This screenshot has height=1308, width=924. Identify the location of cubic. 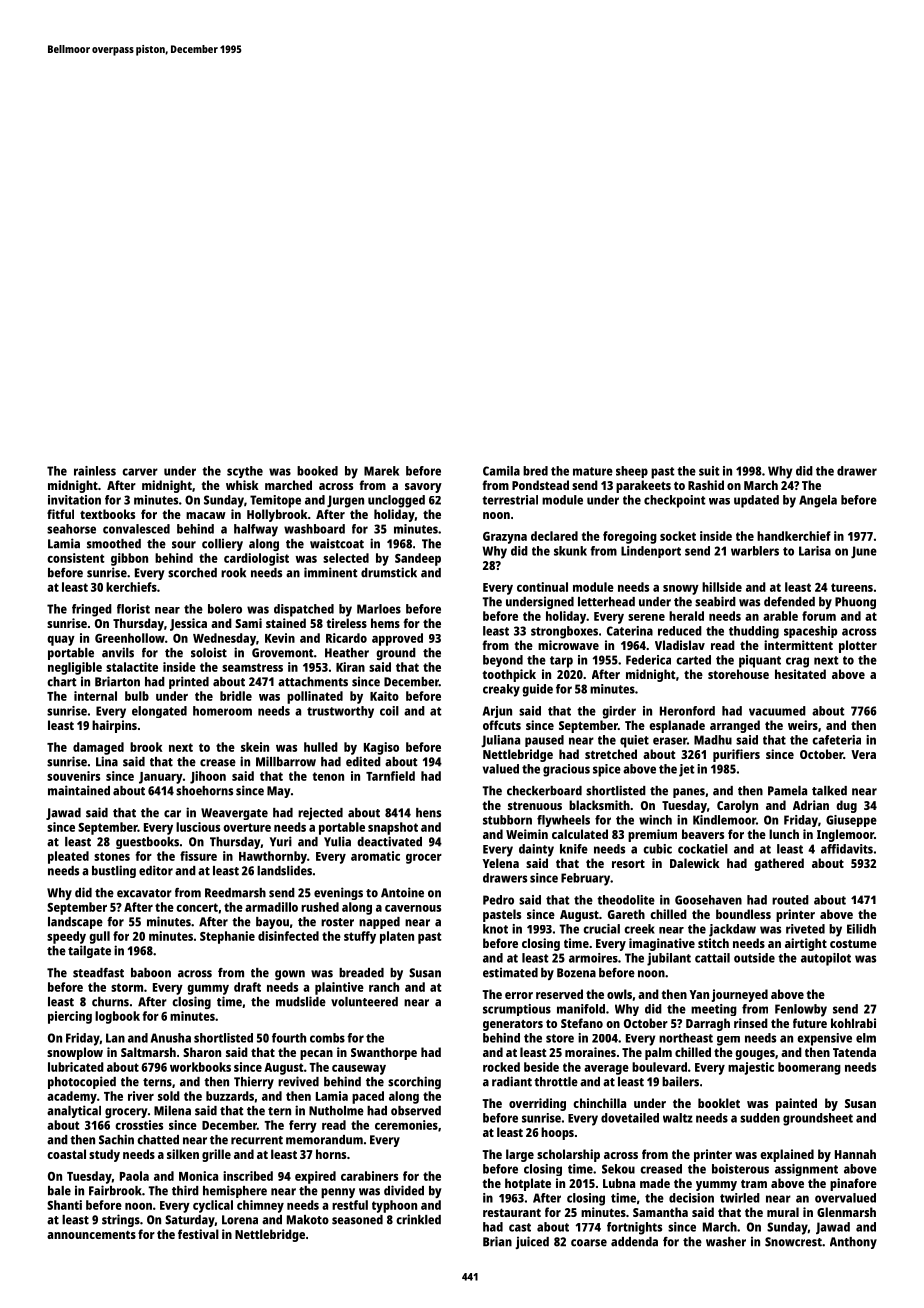
(657, 849).
